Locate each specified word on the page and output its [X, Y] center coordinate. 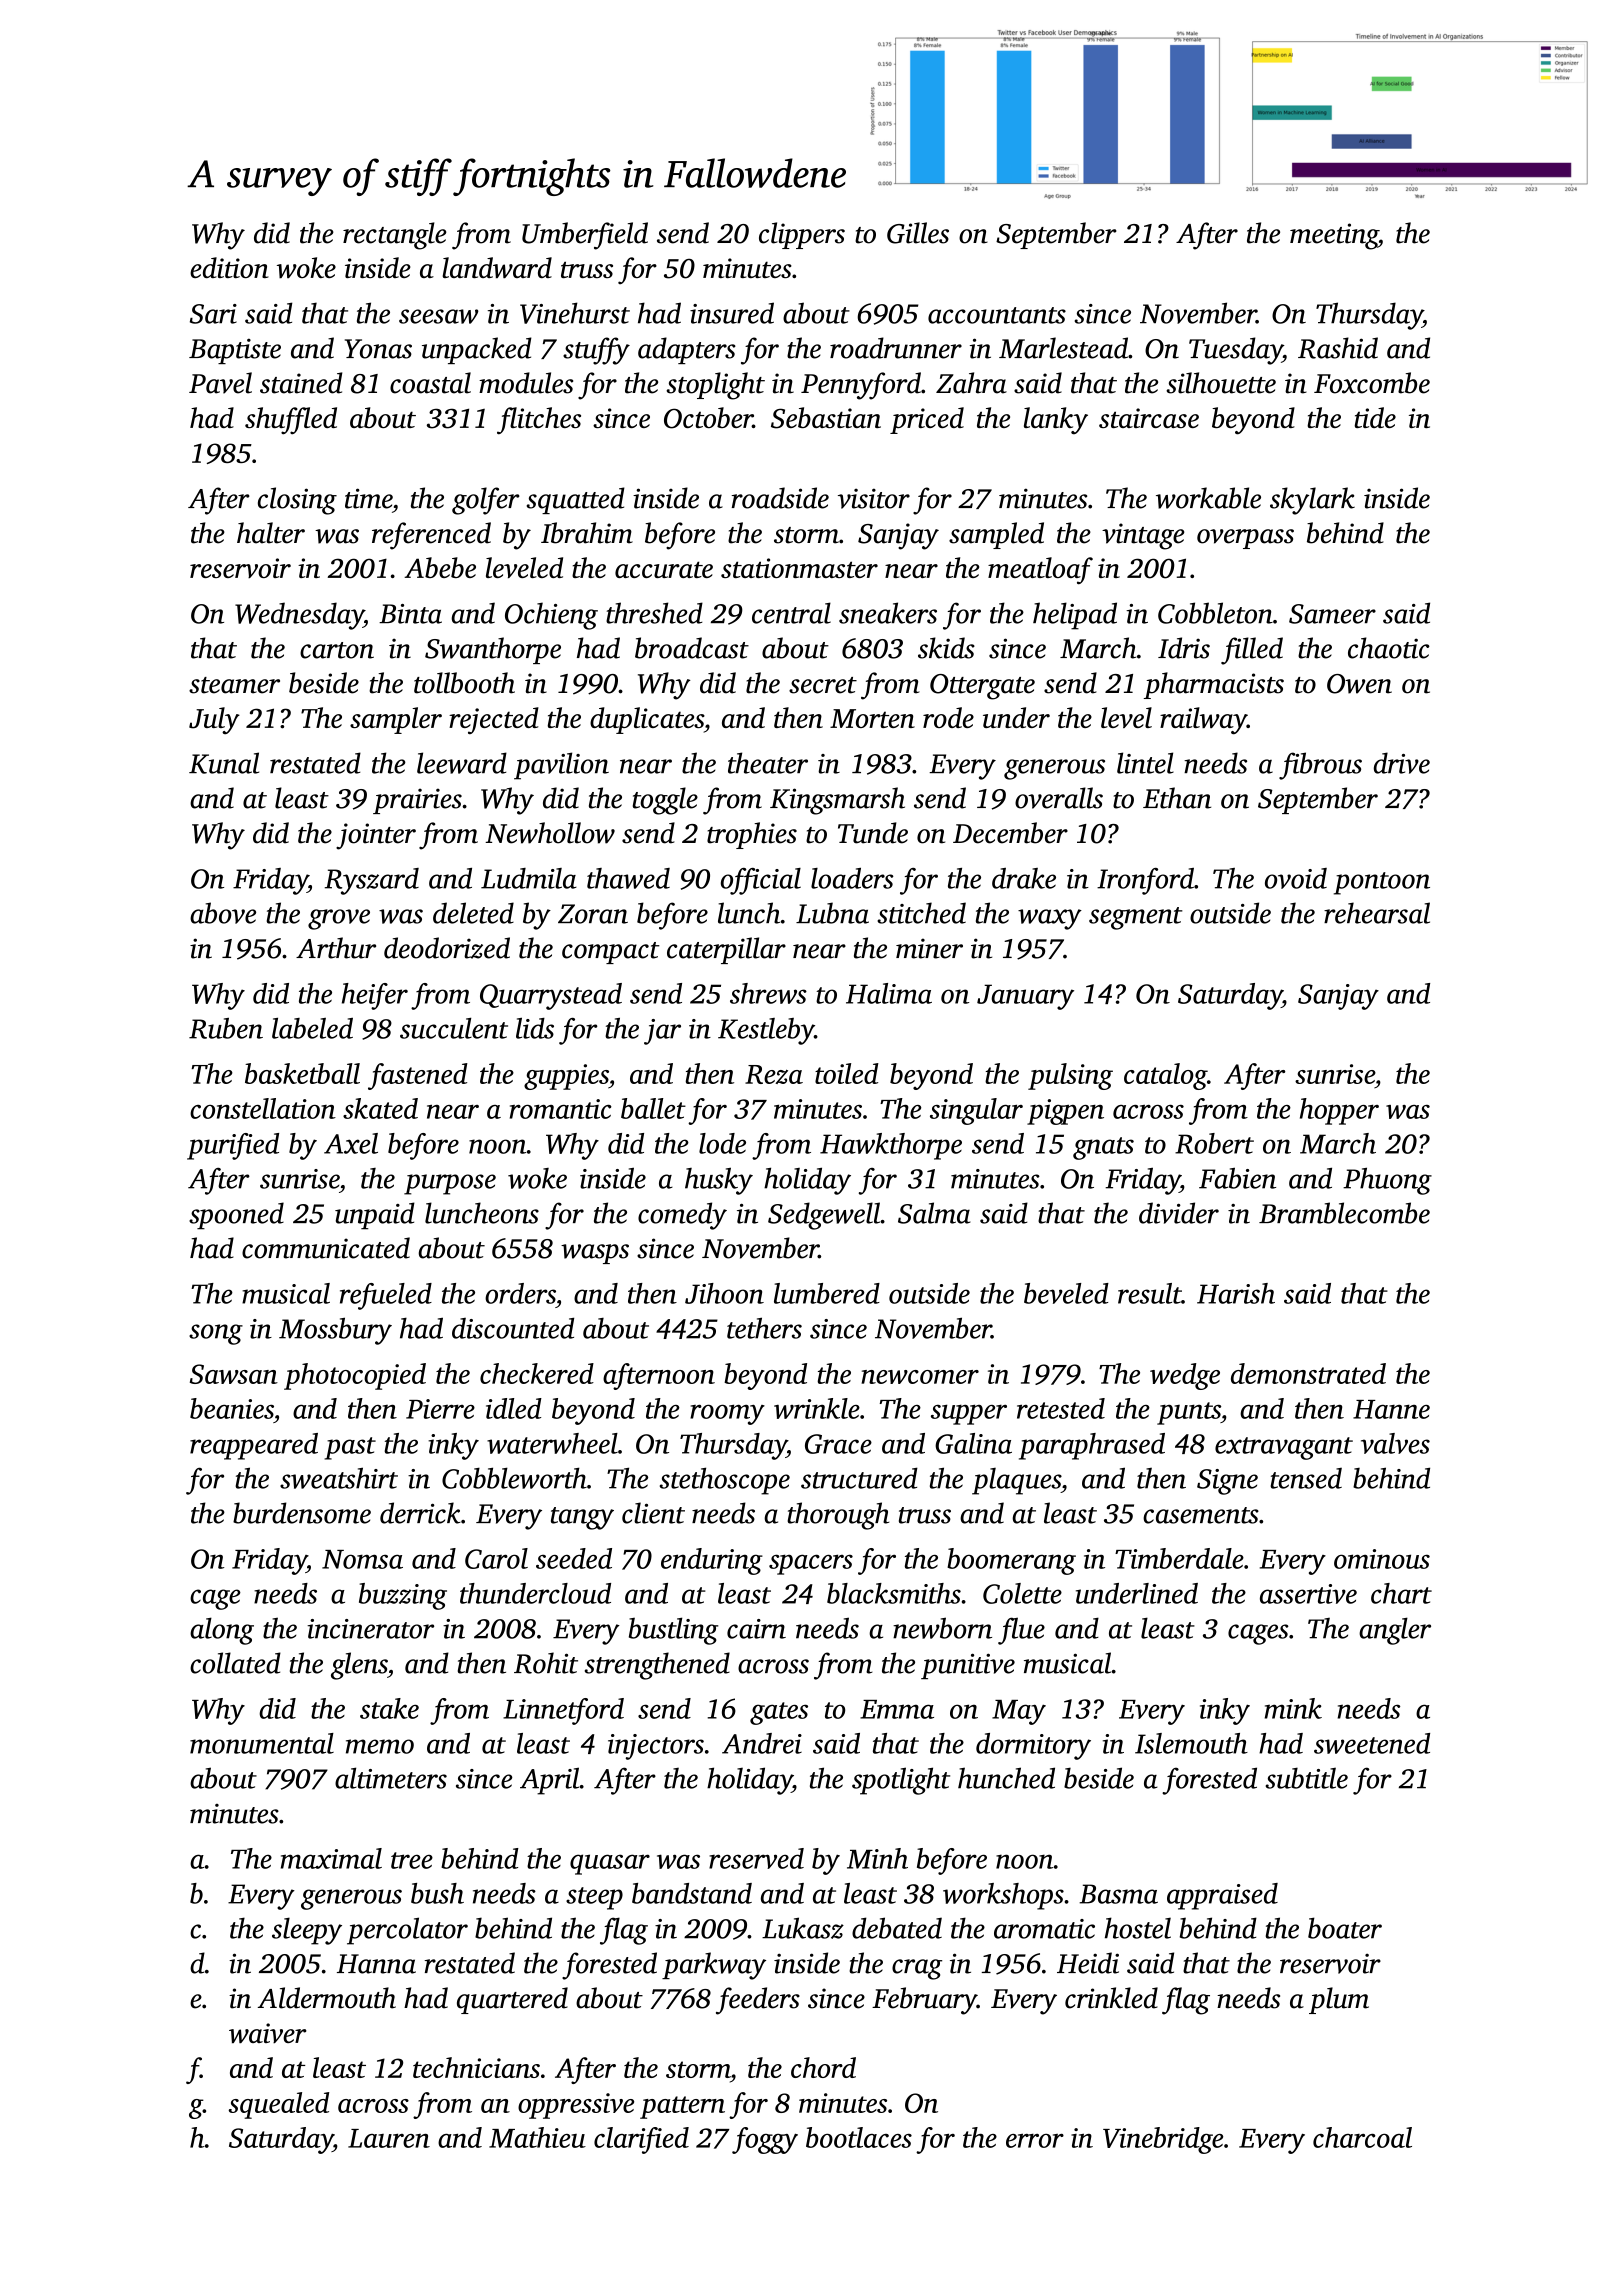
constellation [263, 1108]
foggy [765, 2140]
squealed [278, 2105]
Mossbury [335, 1331]
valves [1395, 1443]
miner [929, 948]
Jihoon [724, 1293]
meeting [1334, 236]
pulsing [1070, 1076]
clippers [802, 235]
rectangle [394, 236]
